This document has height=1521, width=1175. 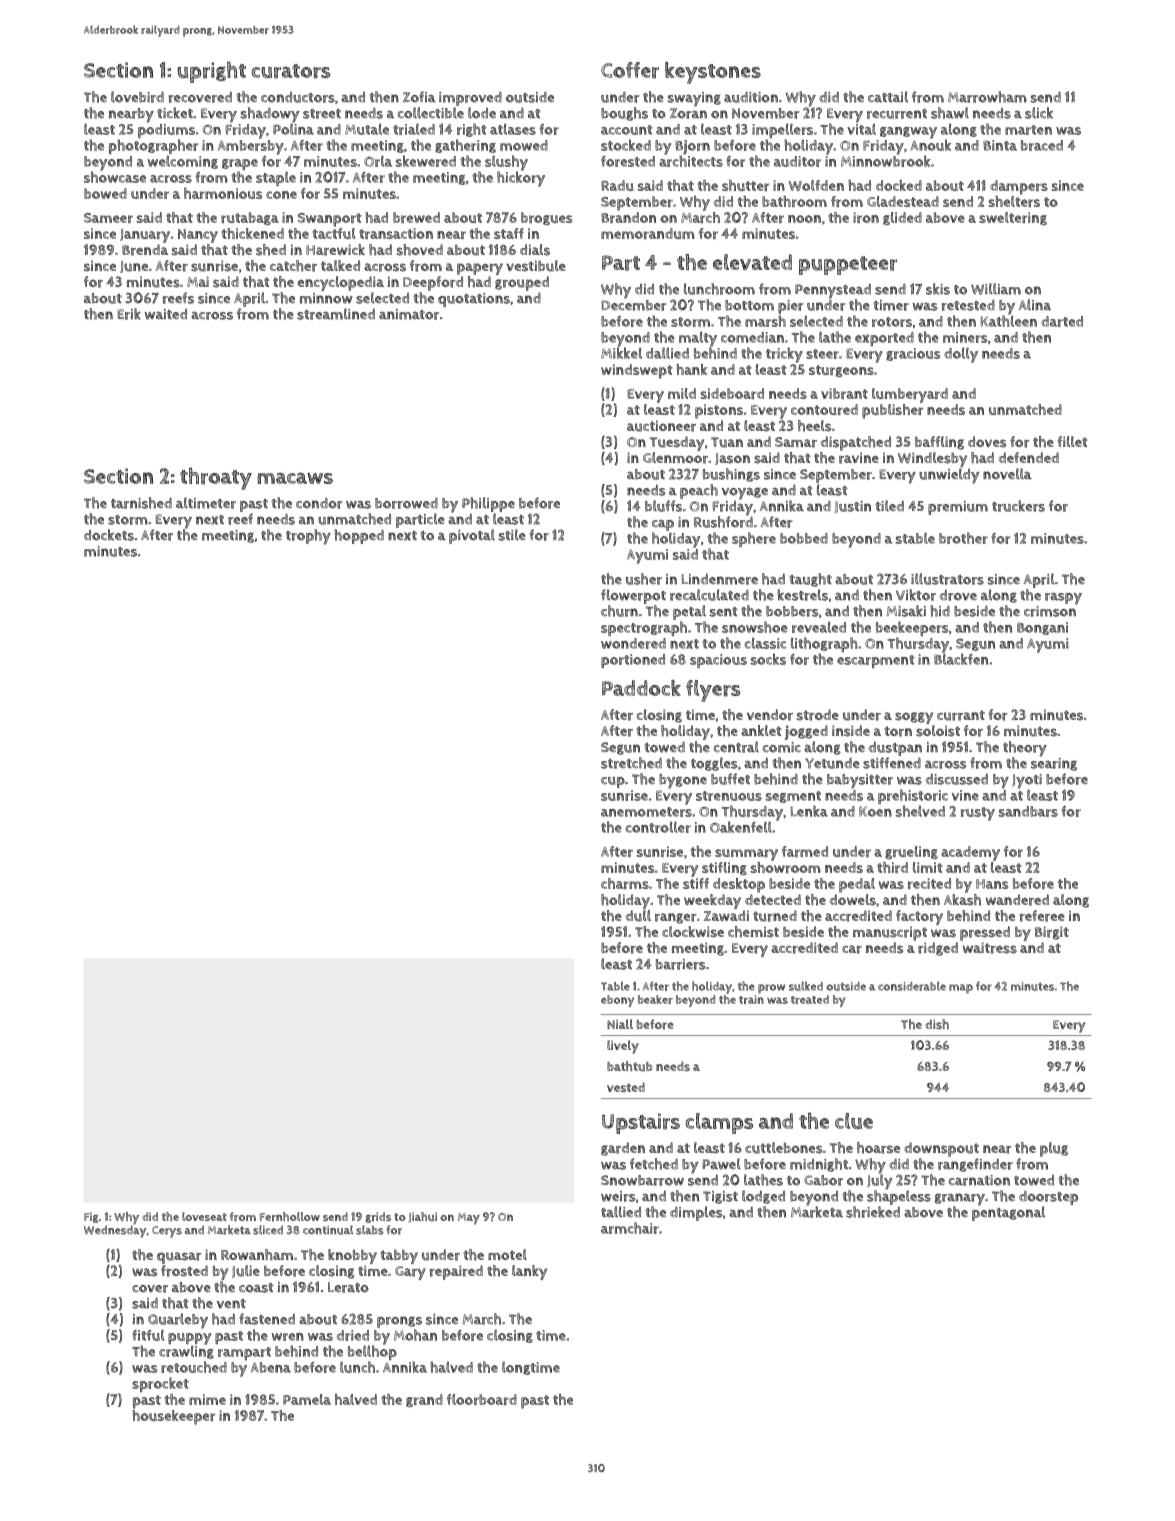 I want to click on cup, so click(x=613, y=782).
